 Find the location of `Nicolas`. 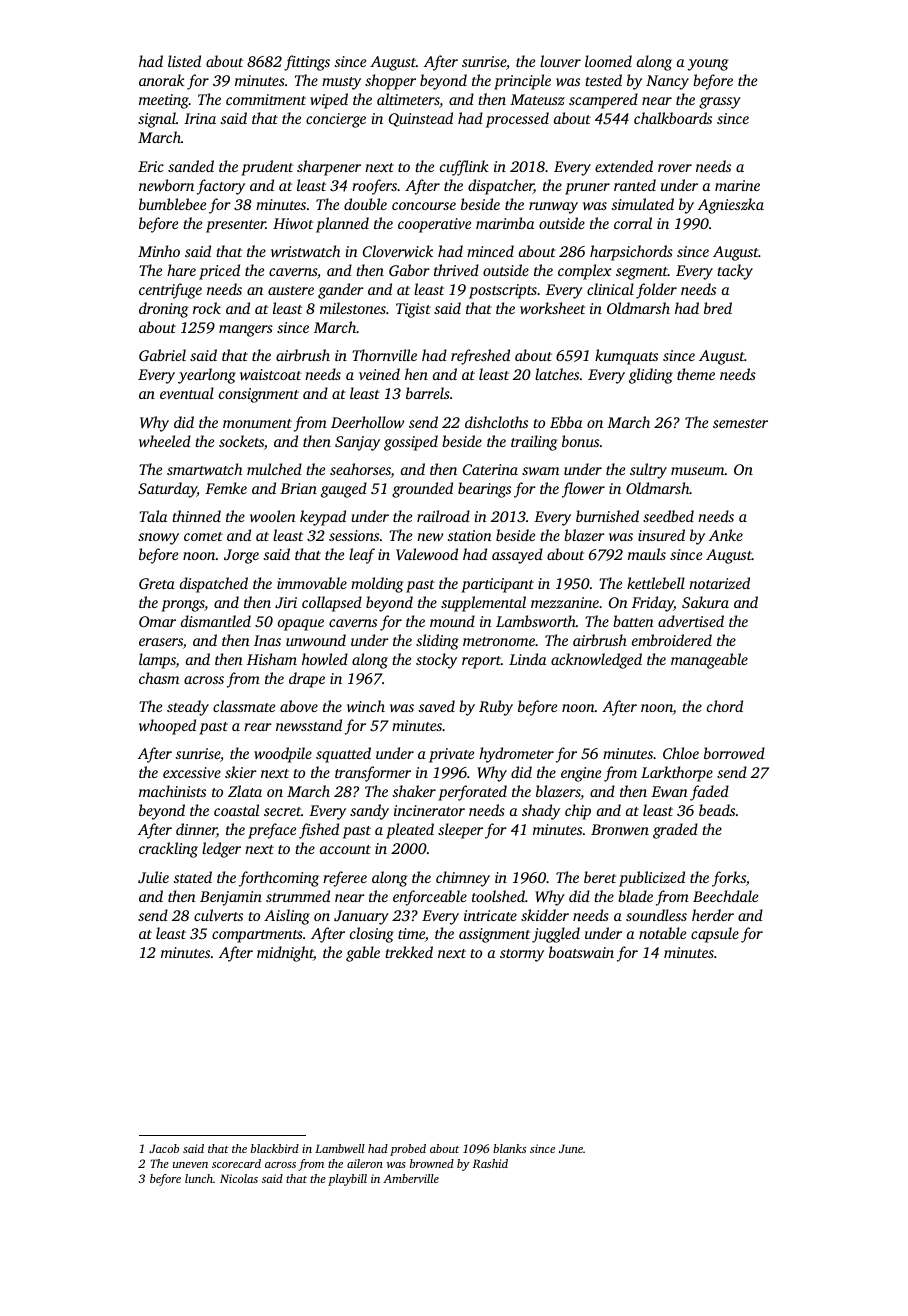

Nicolas is located at coordinates (239, 1178).
